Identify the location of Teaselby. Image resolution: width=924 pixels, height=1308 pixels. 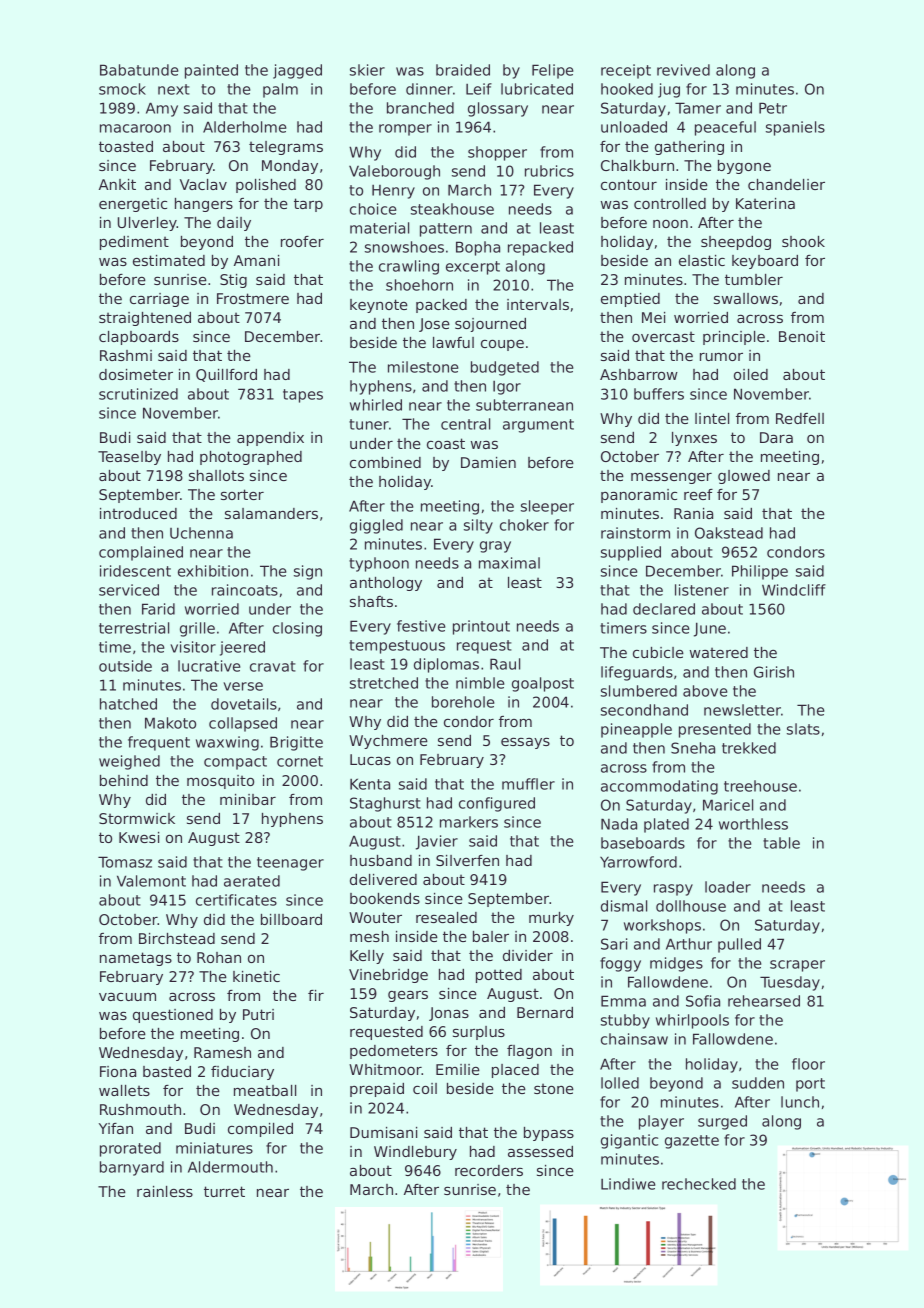
(129, 458).
